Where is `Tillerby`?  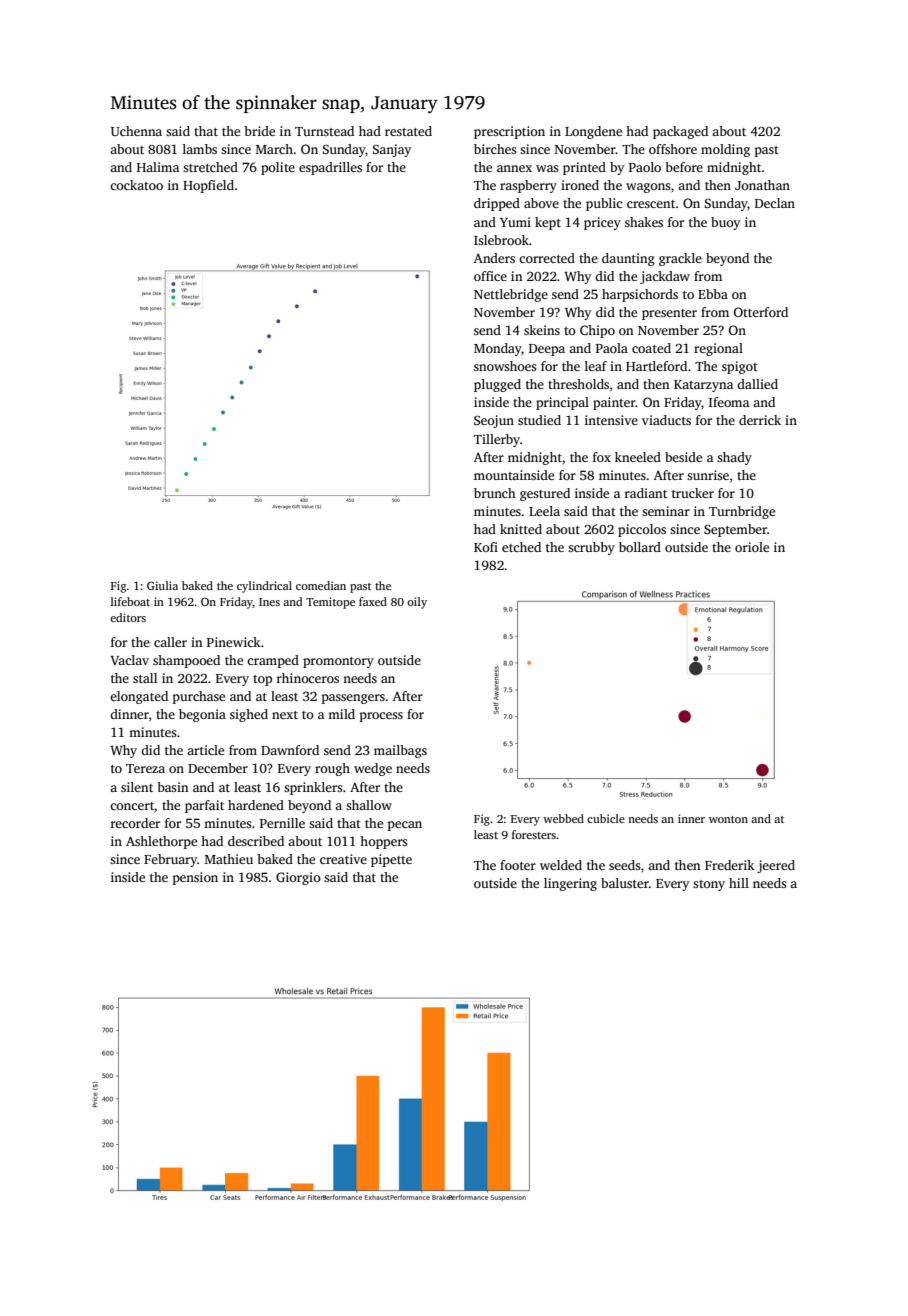
Tillerby is located at coordinates (497, 440).
